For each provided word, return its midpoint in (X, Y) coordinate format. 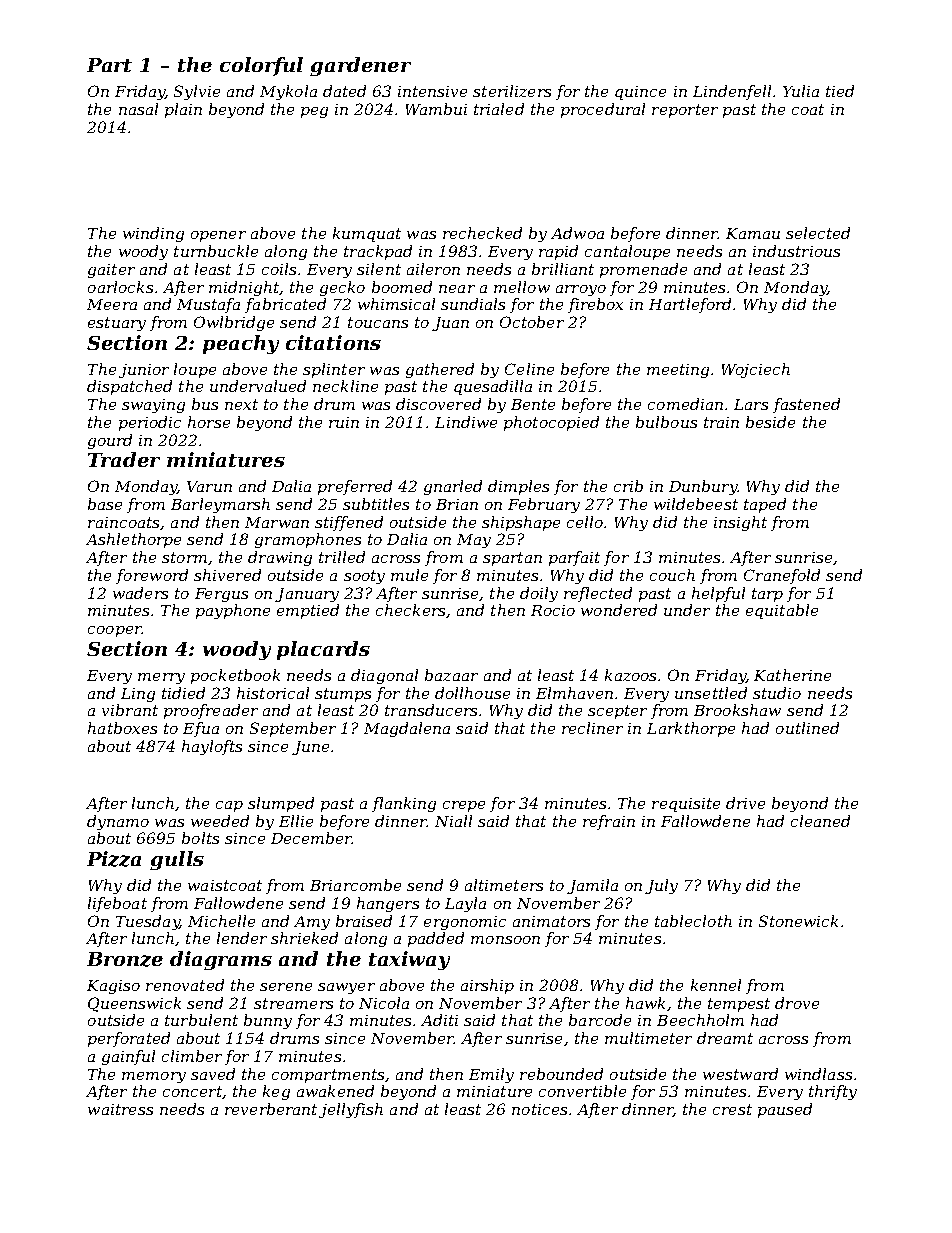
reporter (685, 111)
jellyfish (351, 1110)
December (311, 838)
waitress (120, 1109)
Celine (529, 369)
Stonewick (798, 921)
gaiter (111, 271)
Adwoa (577, 233)
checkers (410, 610)
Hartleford (690, 305)
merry (161, 678)
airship (487, 986)
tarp (767, 595)
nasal (138, 109)
